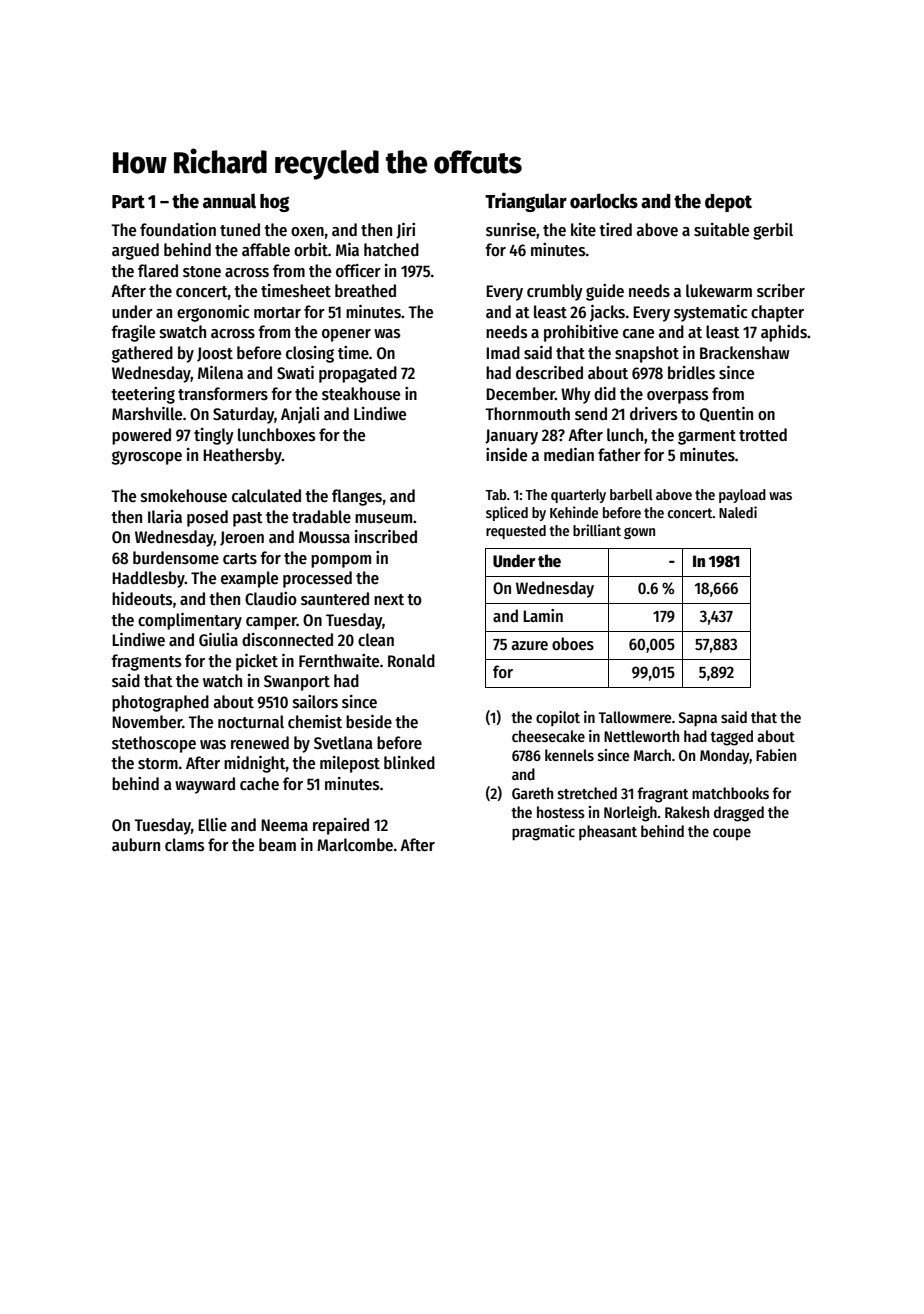 The width and height of the image is (924, 1314). I want to click on spliced, so click(507, 513).
